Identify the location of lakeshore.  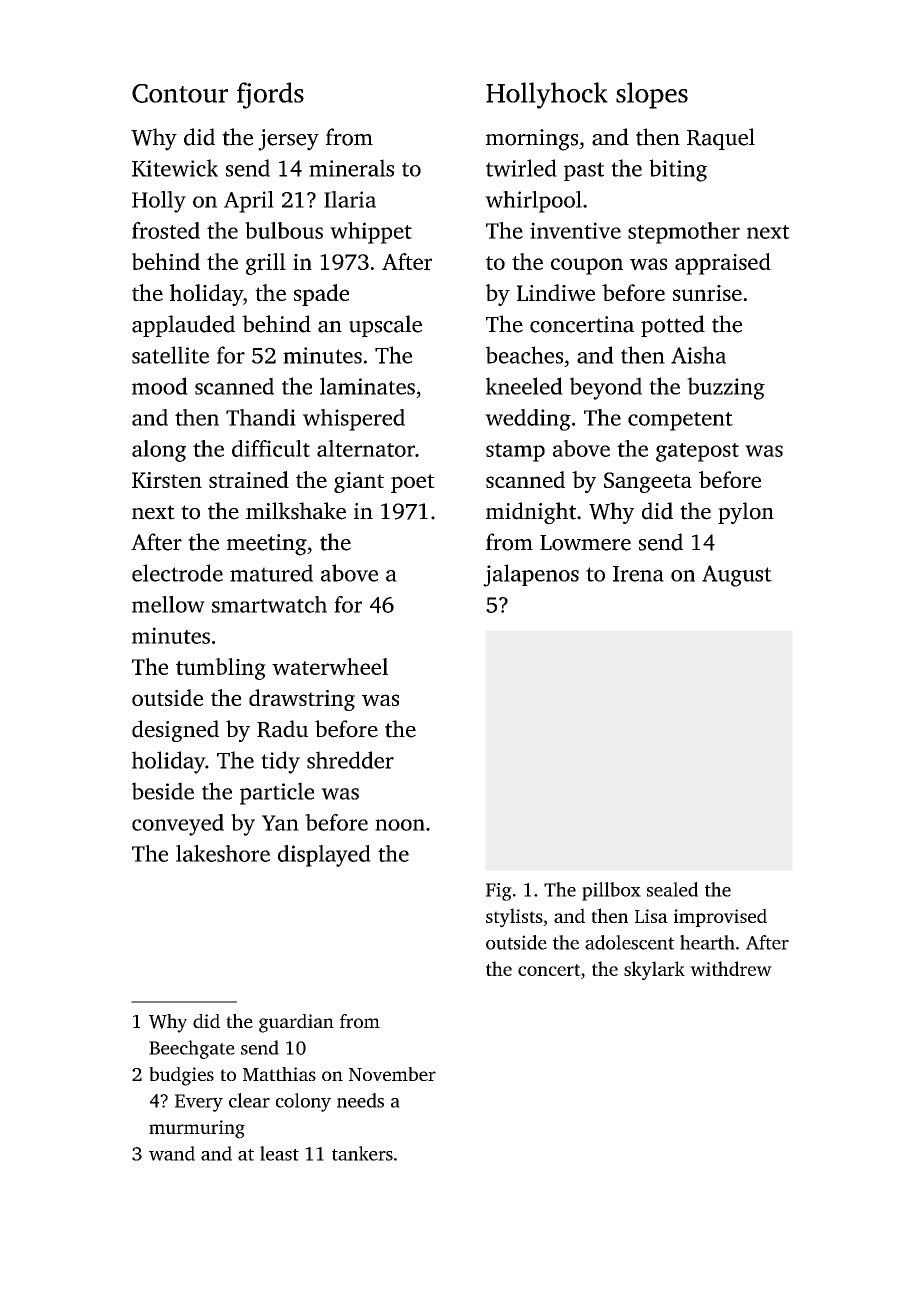
(223, 853).
